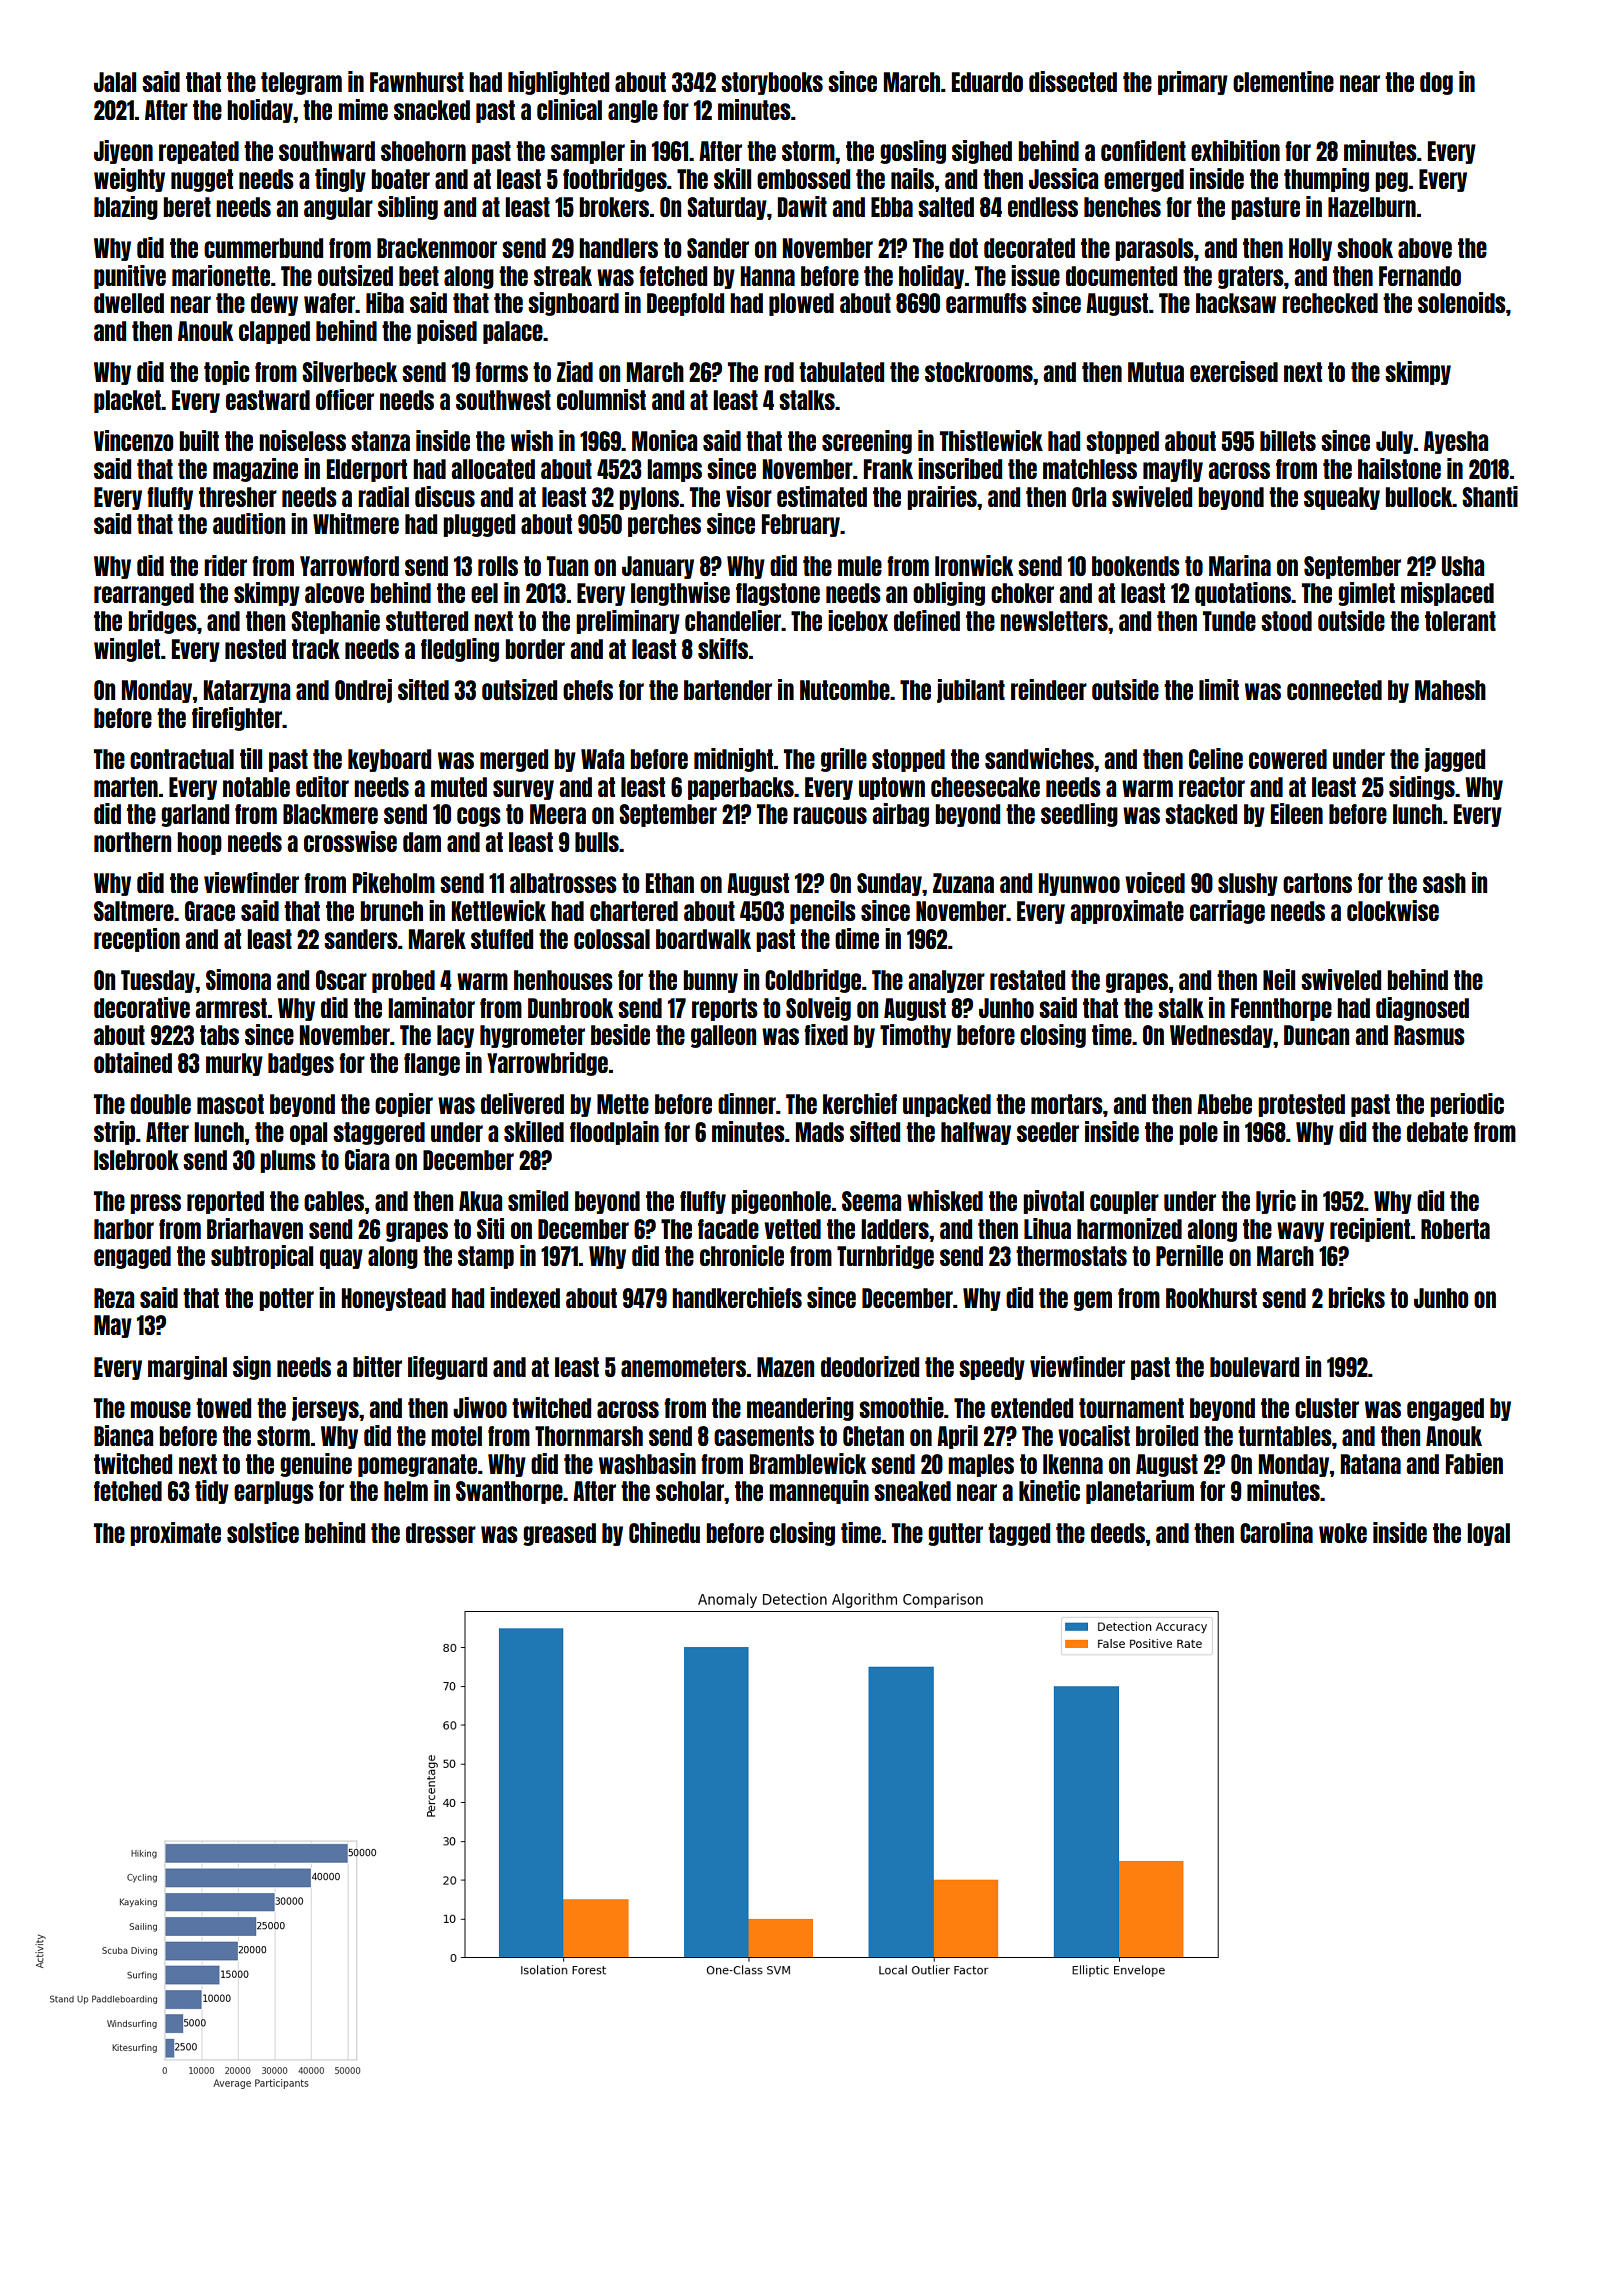 Image resolution: width=1620 pixels, height=2292 pixels. What do you see at coordinates (417, 82) in the page?
I see `Fawnhurst` at bounding box center [417, 82].
